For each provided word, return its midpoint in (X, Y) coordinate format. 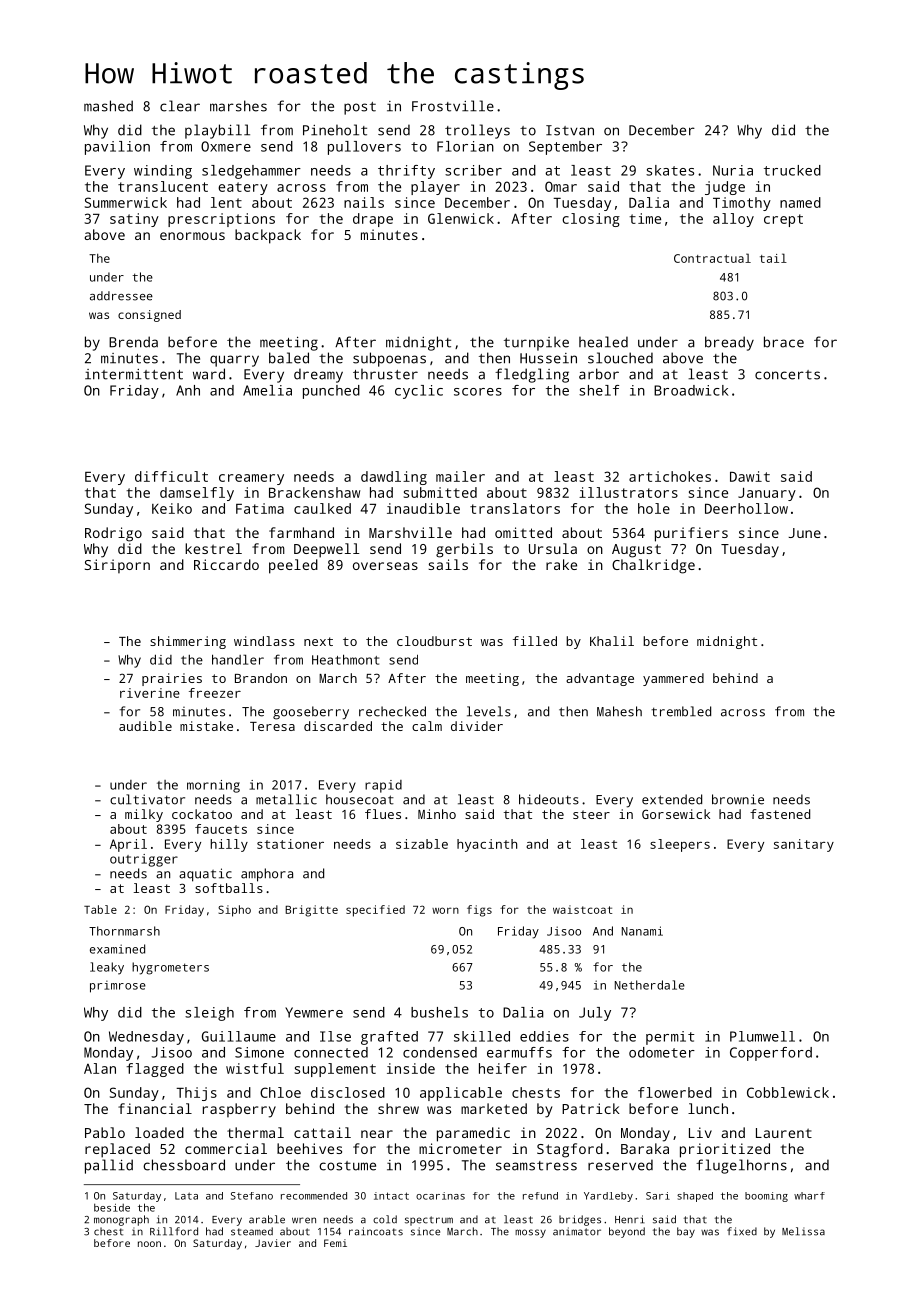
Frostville (453, 106)
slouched (620, 358)
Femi (335, 1243)
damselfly (197, 494)
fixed (742, 1231)
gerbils (464, 550)
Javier (273, 1243)
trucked (792, 170)
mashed (108, 106)
